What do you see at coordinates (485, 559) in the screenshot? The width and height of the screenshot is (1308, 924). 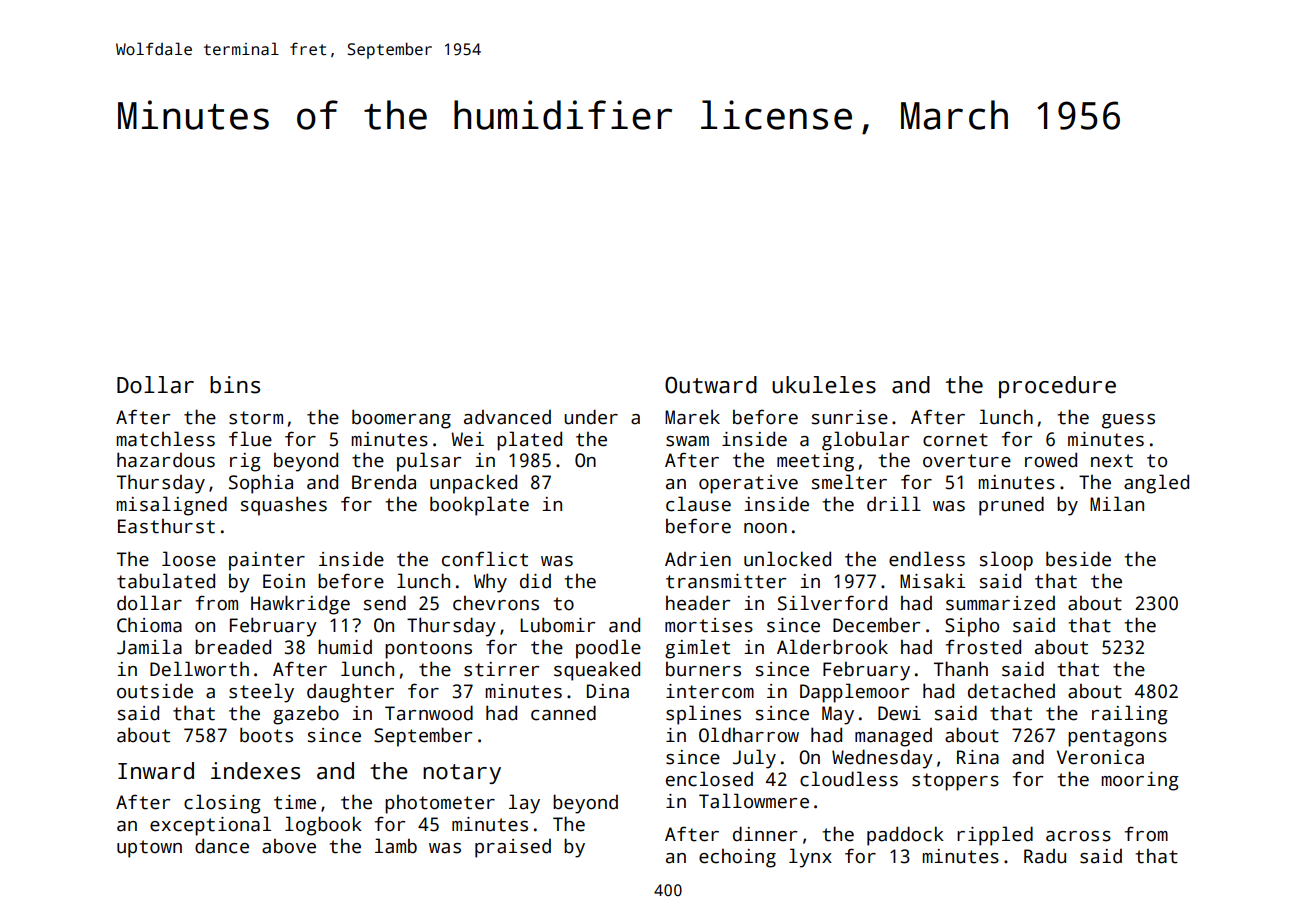 I see `conflict` at bounding box center [485, 559].
